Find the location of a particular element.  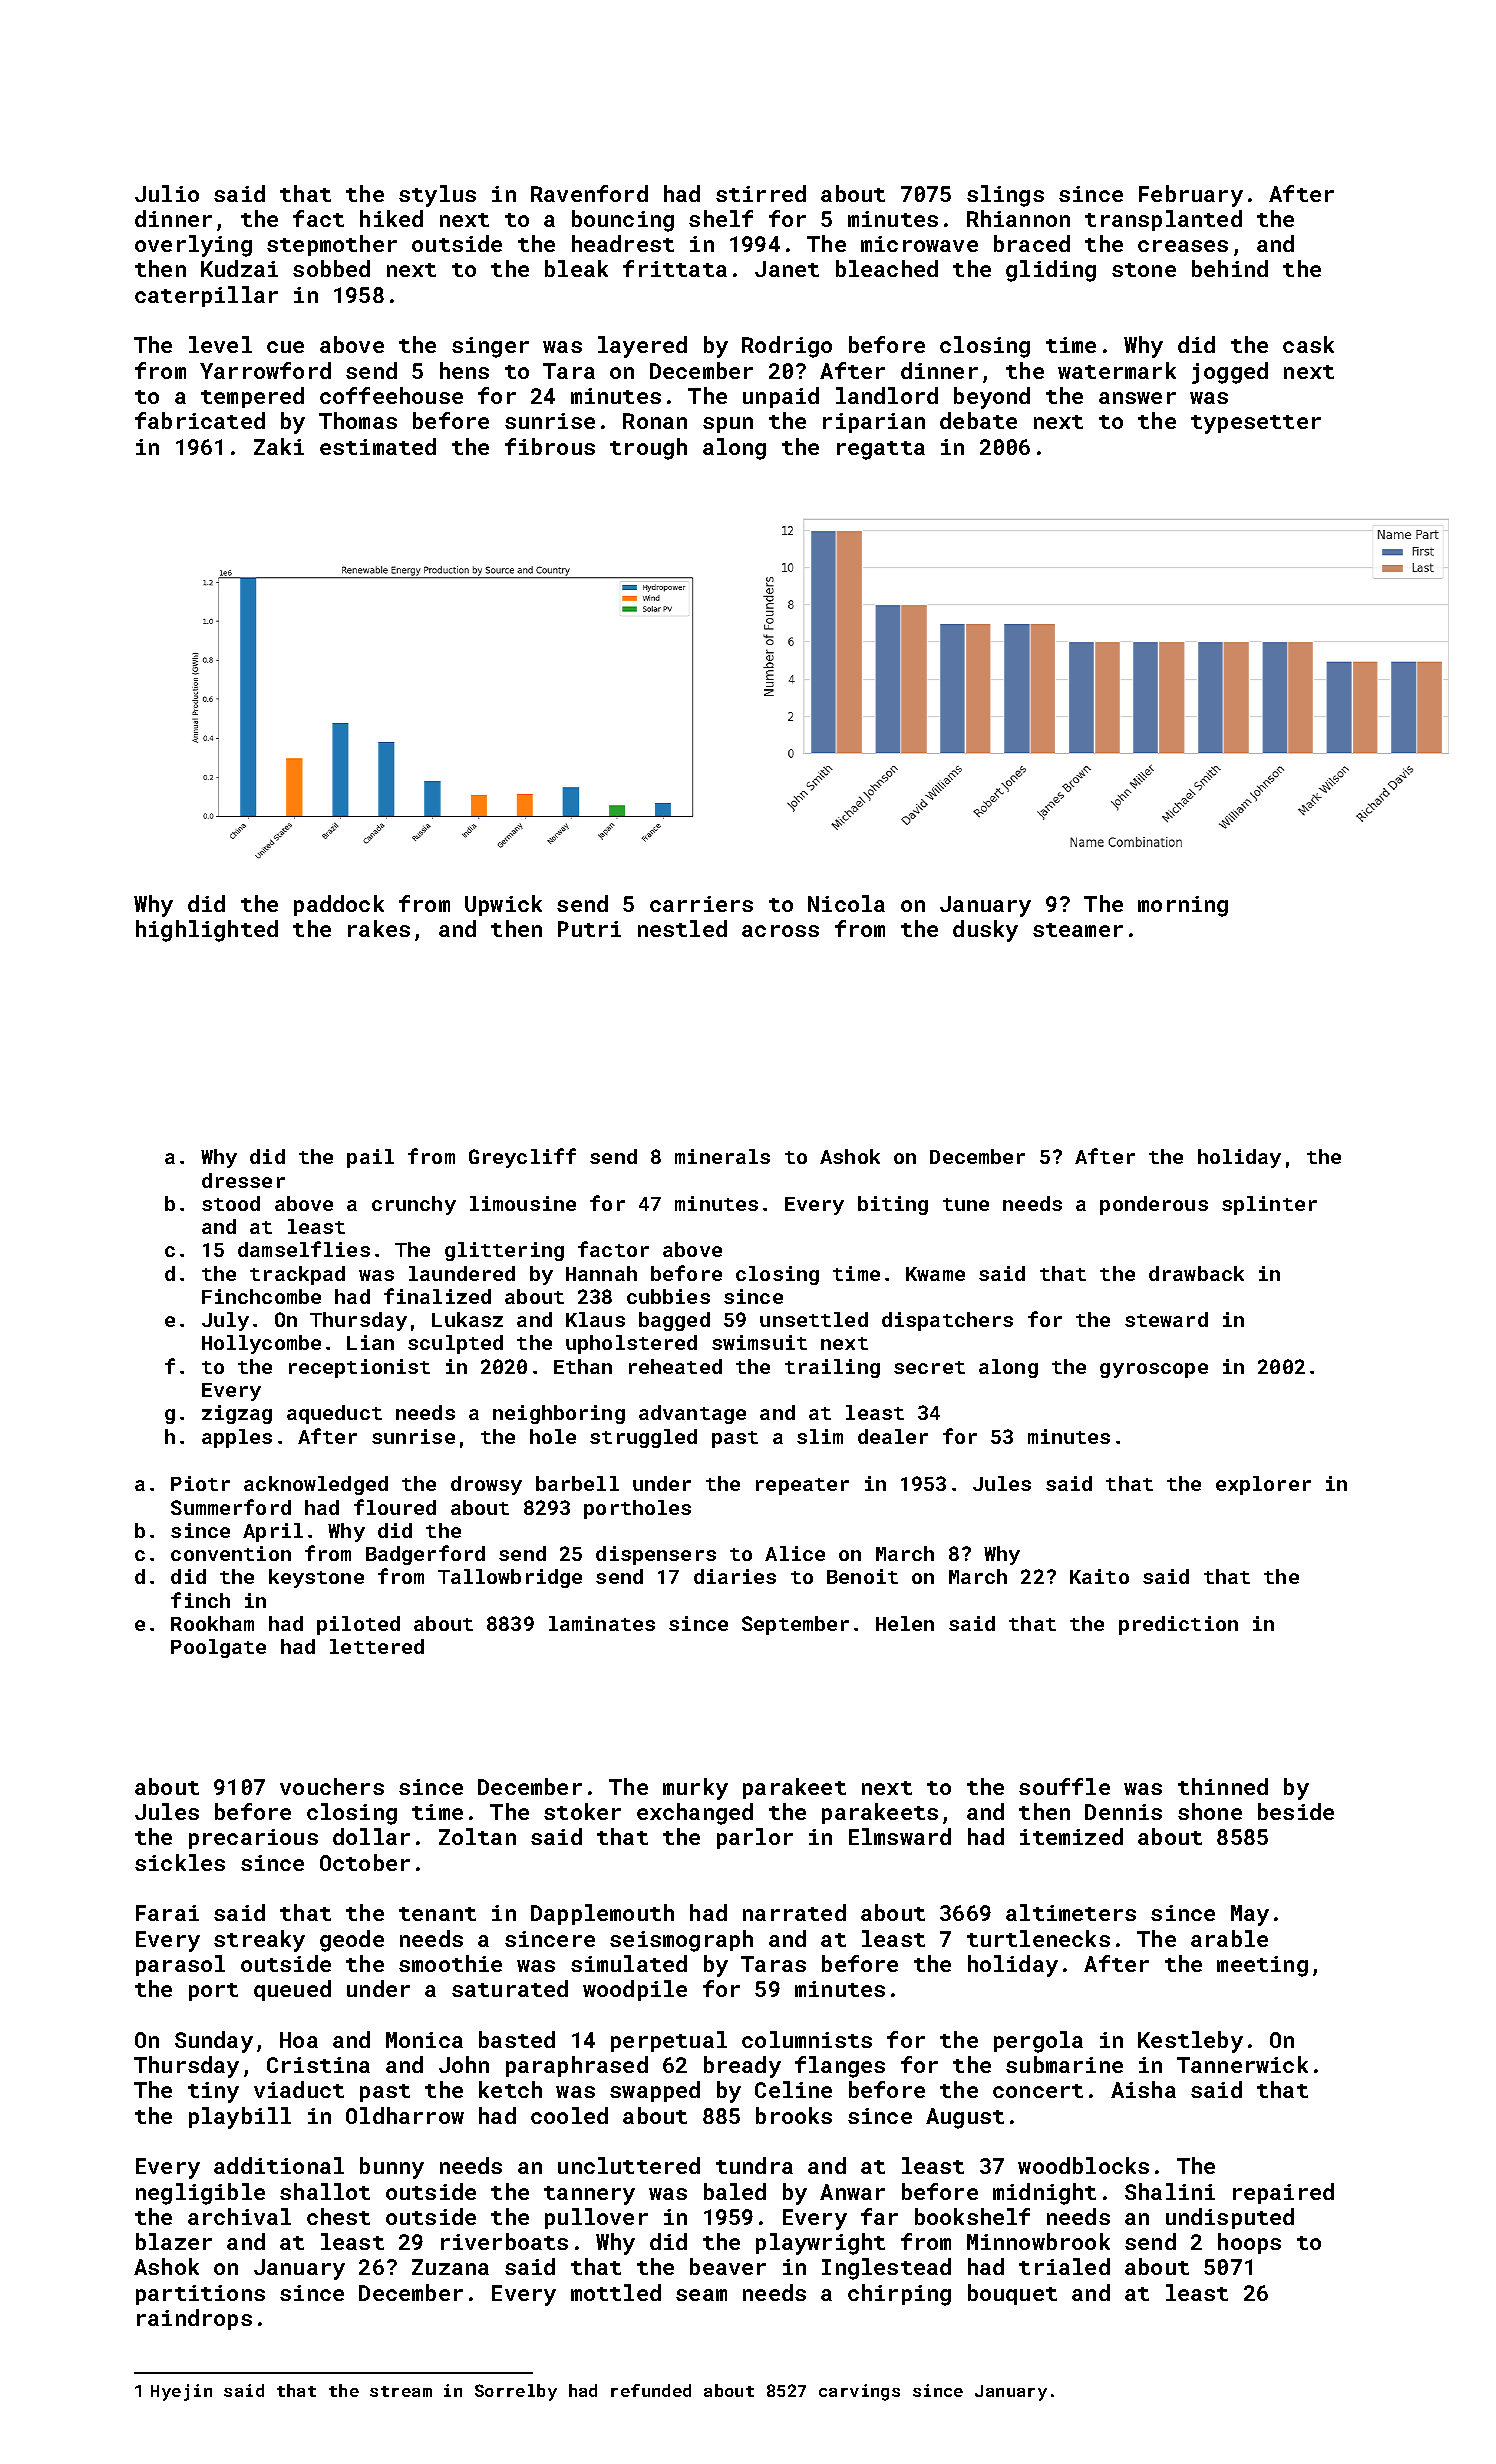

stylus is located at coordinates (437, 196).
